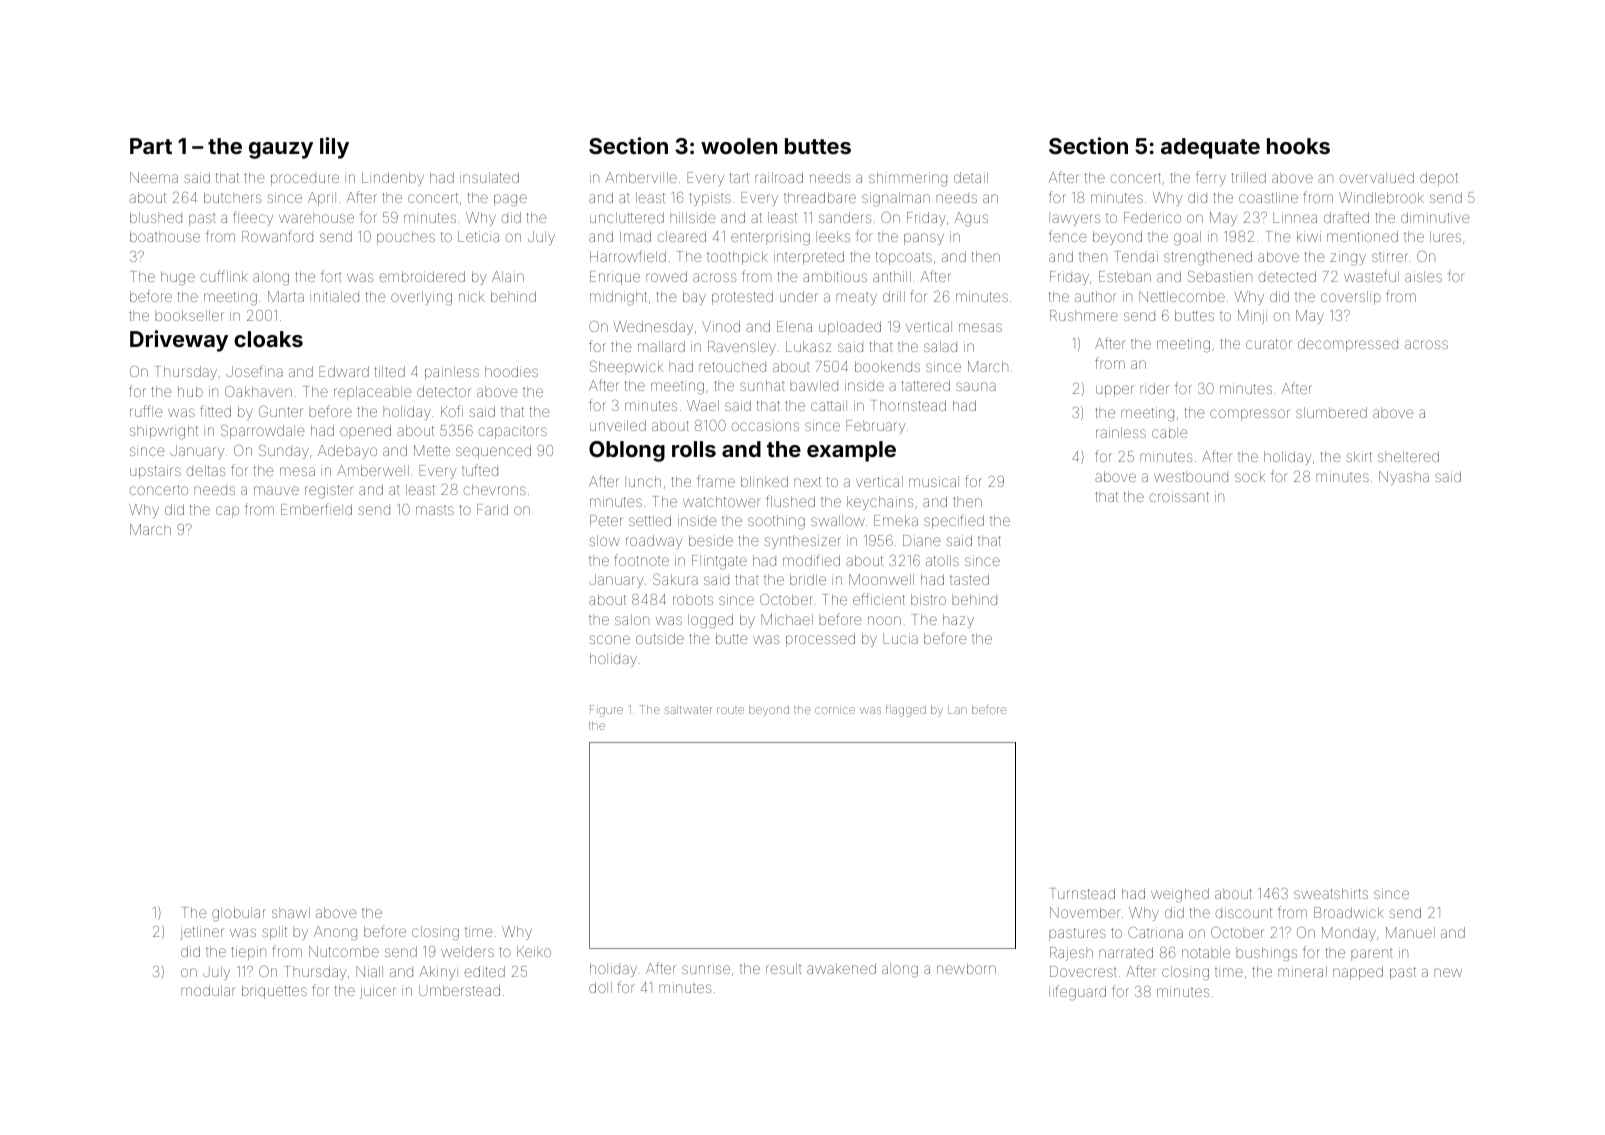  I want to click on scone, so click(609, 639).
